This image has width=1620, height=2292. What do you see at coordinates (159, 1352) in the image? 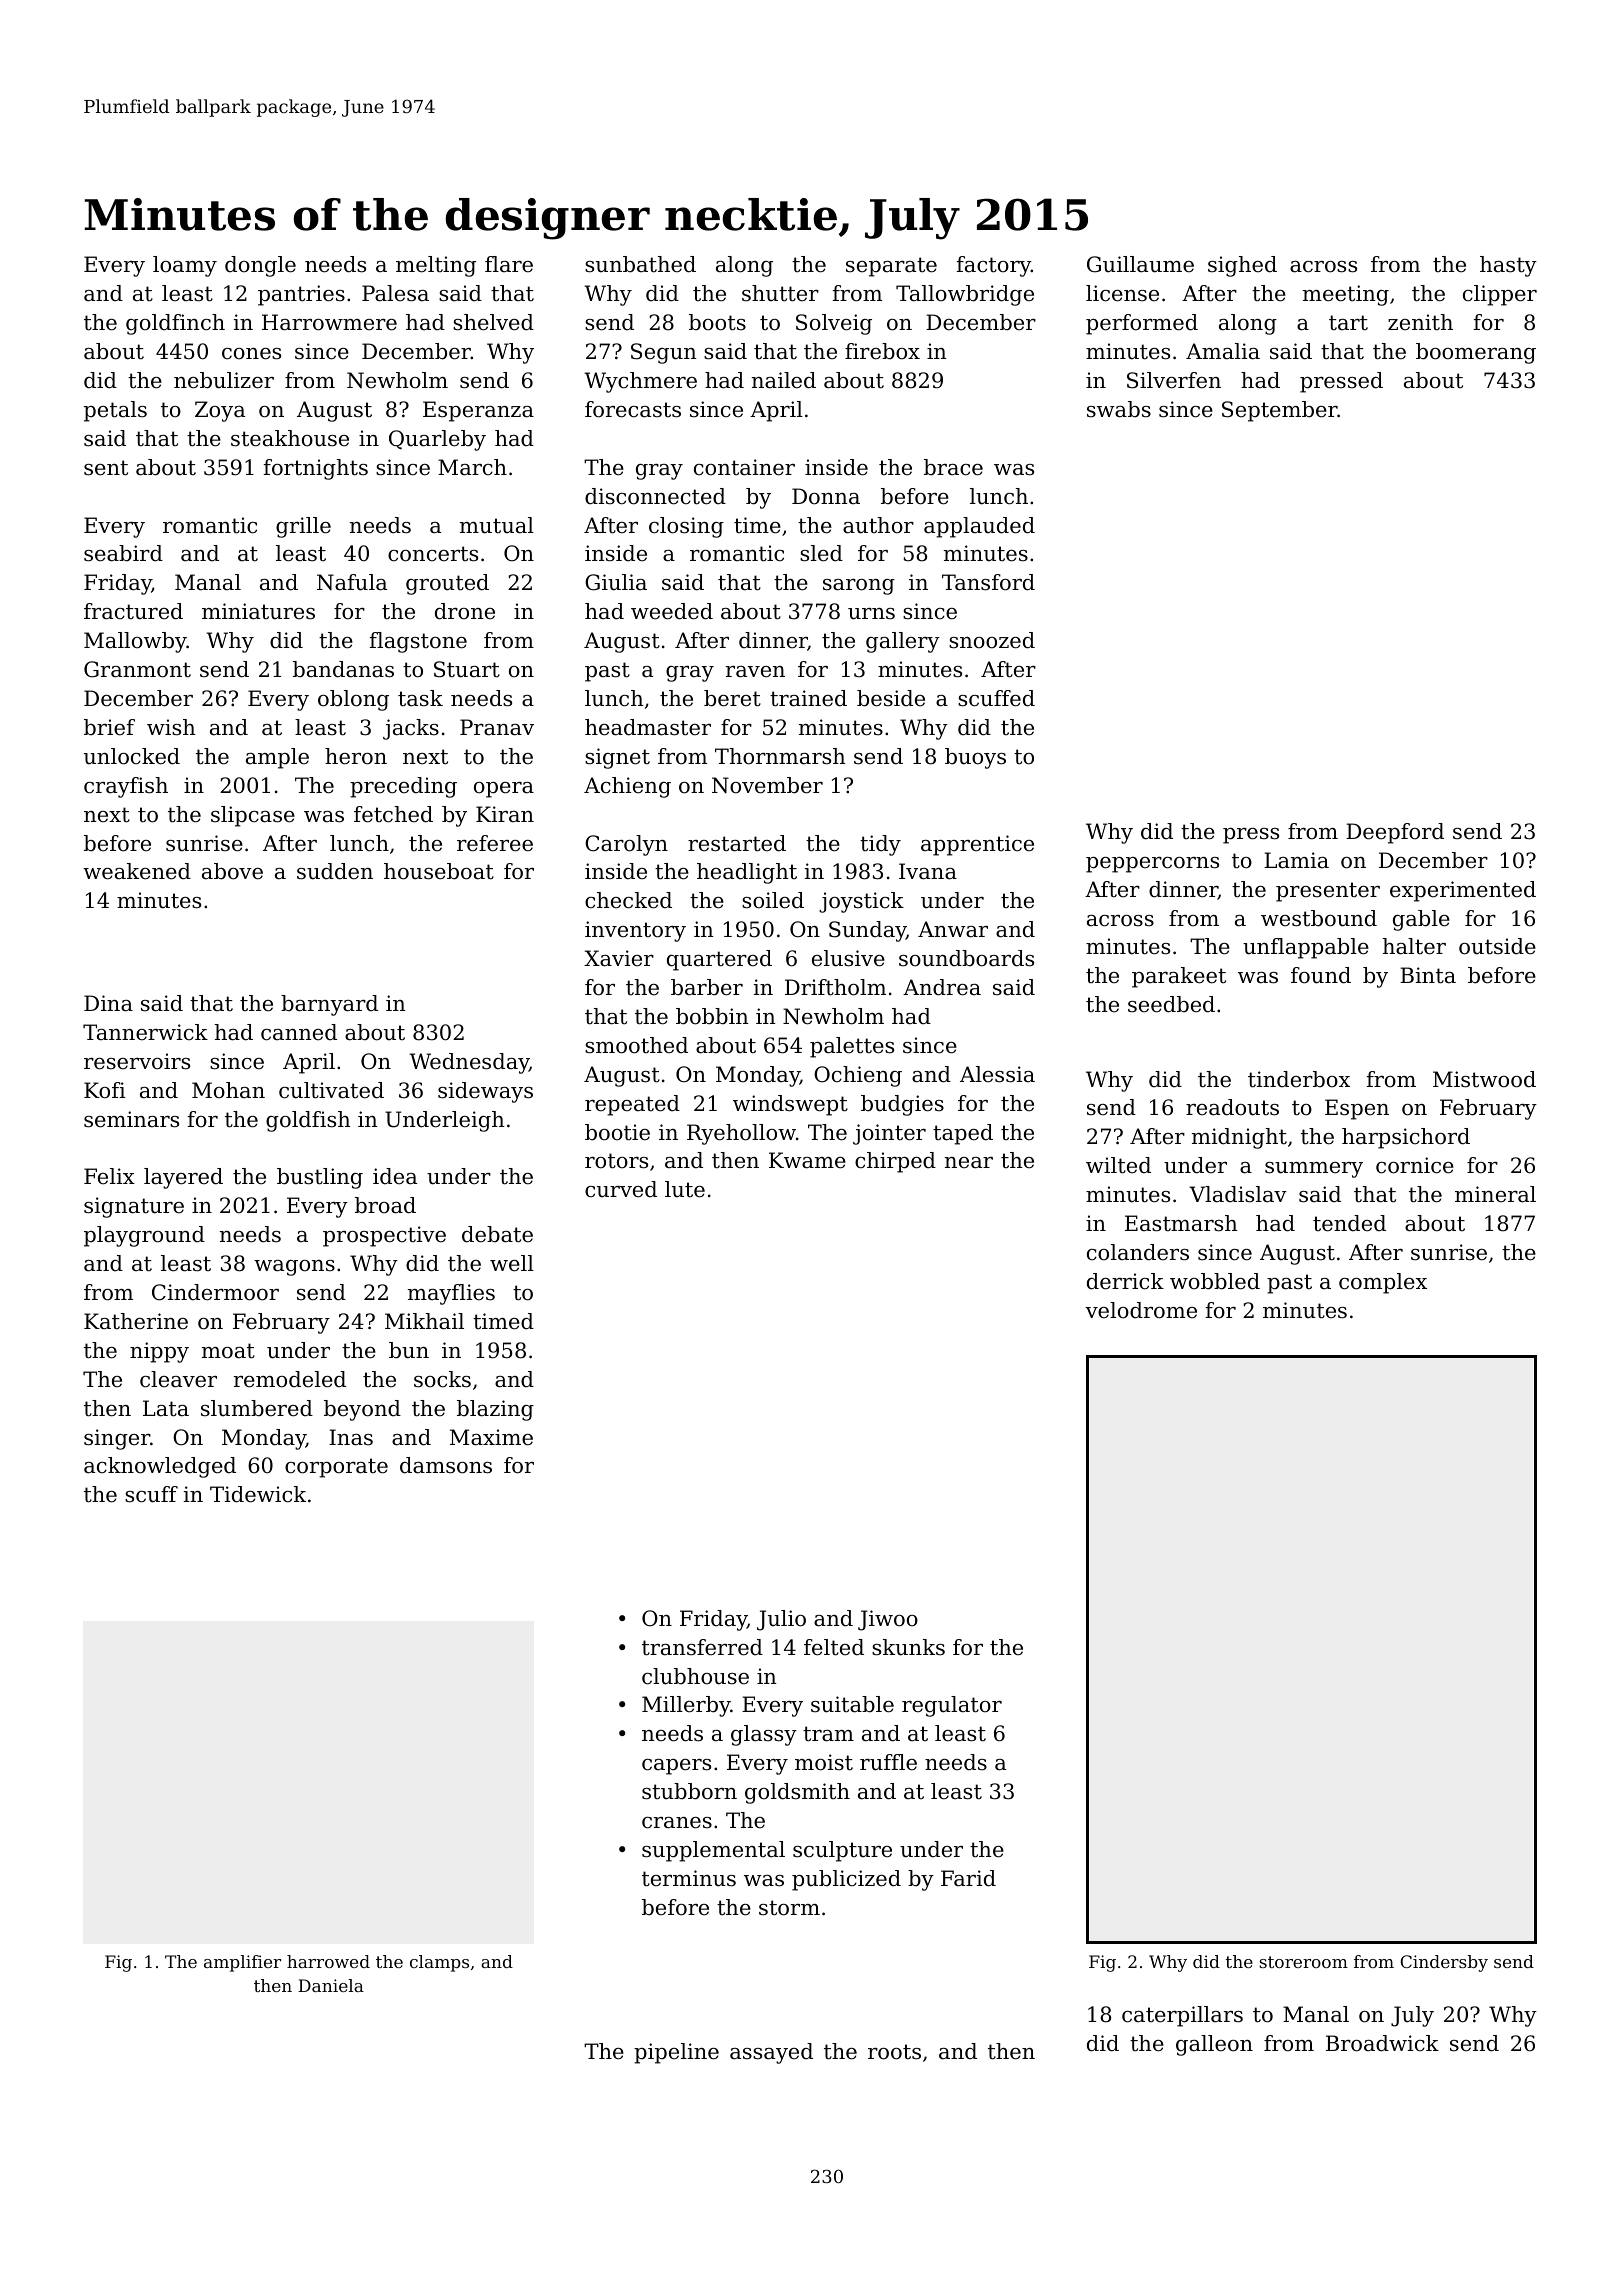
I see `nippy` at bounding box center [159, 1352].
